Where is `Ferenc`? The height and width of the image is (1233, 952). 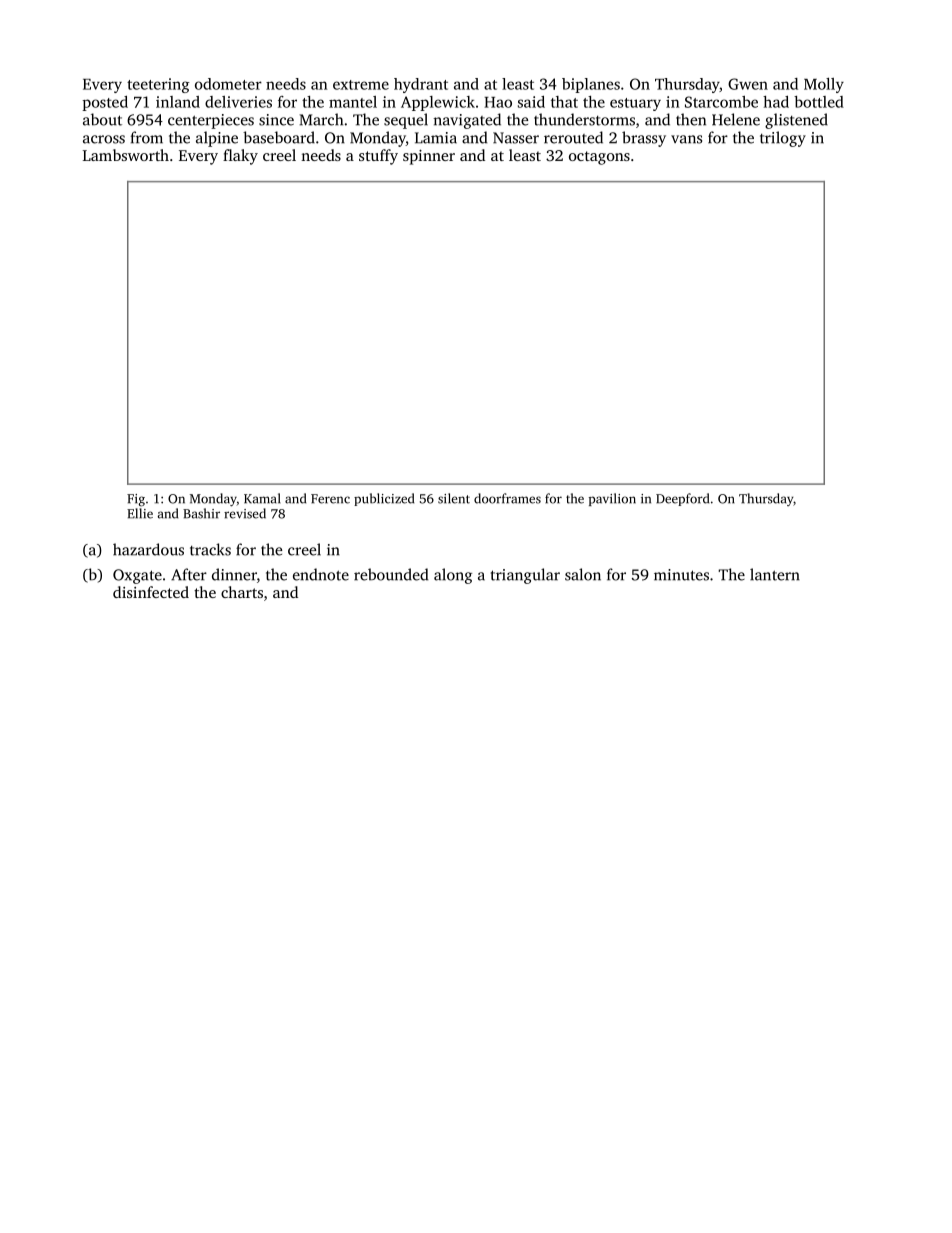 Ferenc is located at coordinates (330, 499).
